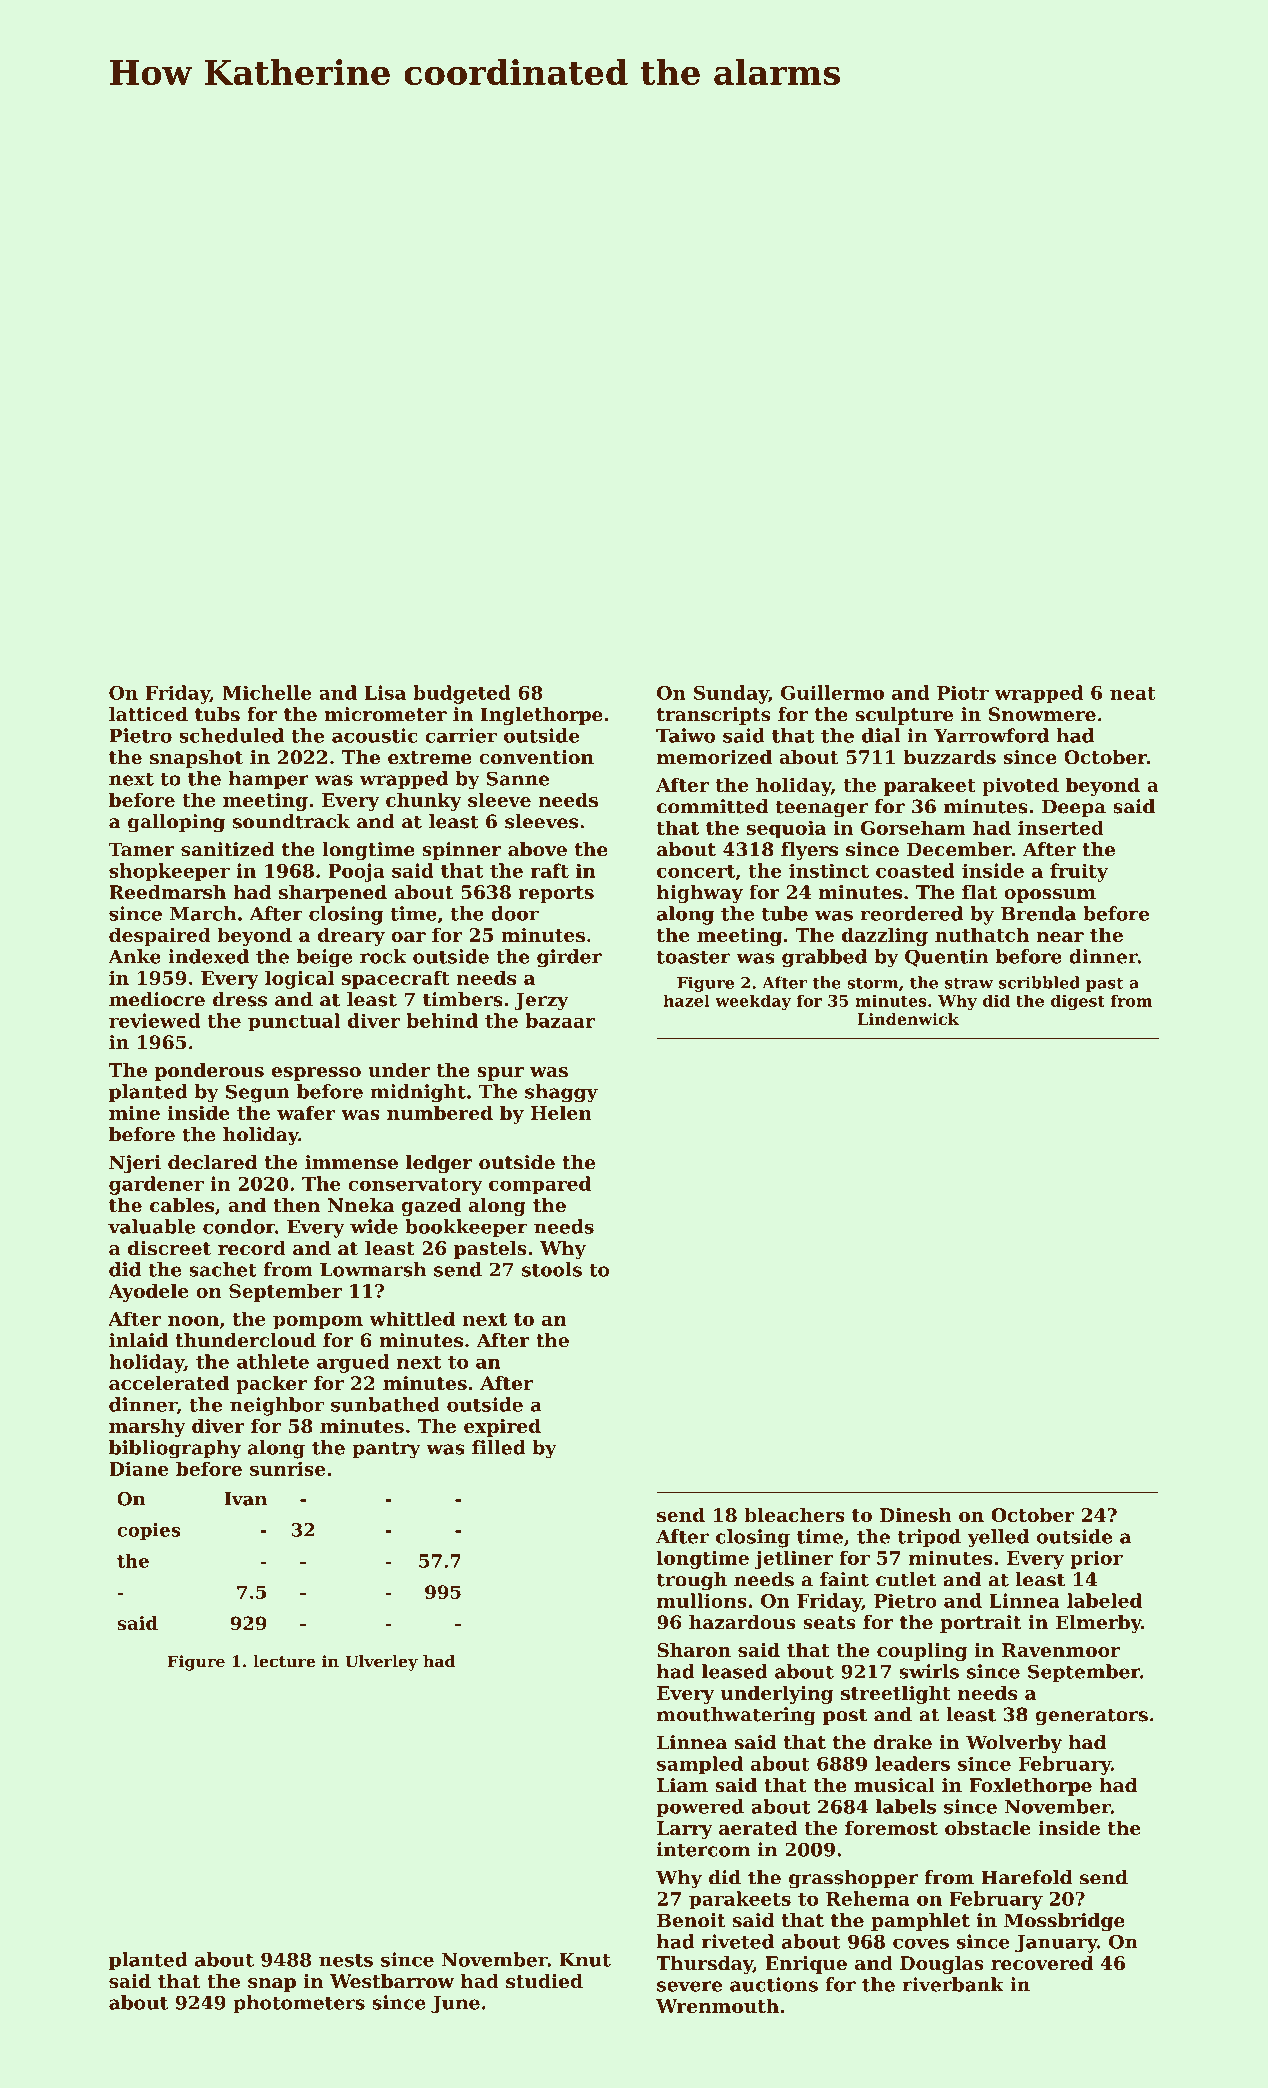 The height and width of the page is (2088, 1268). Describe the element at coordinates (148, 714) in the page. I see `latticed` at that location.
